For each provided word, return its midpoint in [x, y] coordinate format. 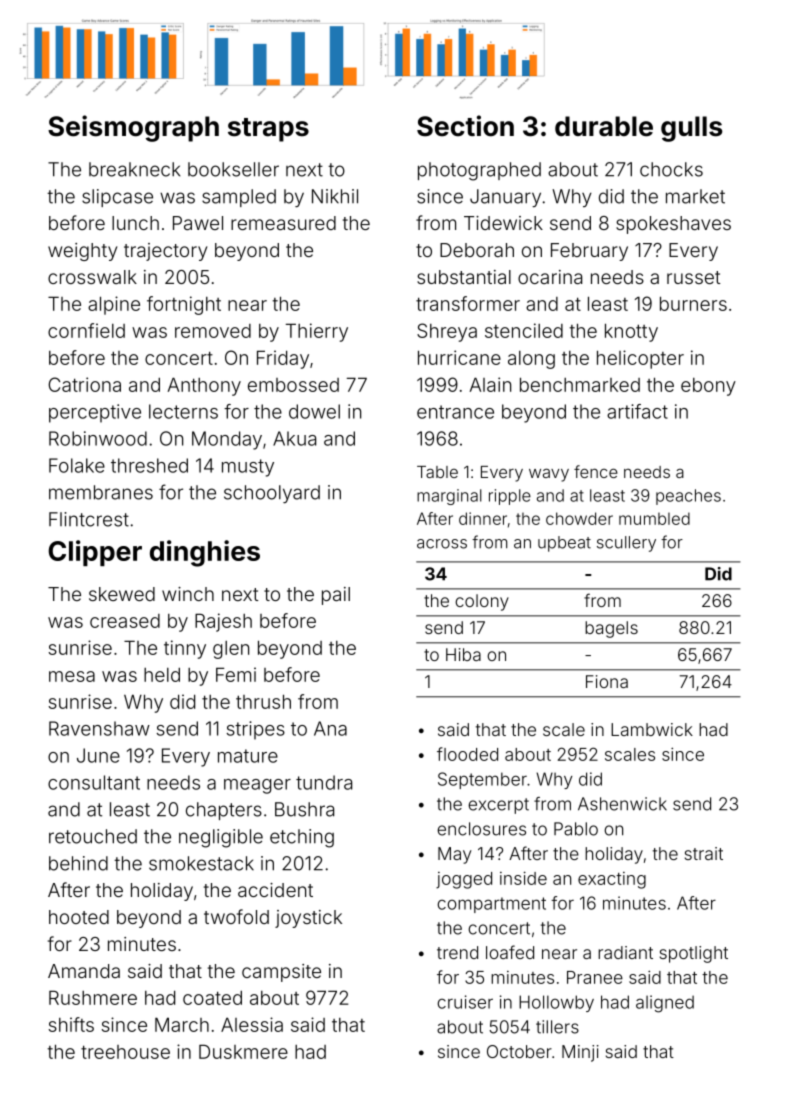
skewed [122, 594]
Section [465, 126]
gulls [692, 129]
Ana [330, 728]
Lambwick [652, 729]
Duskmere [243, 1051]
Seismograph [133, 128]
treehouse [125, 1052]
